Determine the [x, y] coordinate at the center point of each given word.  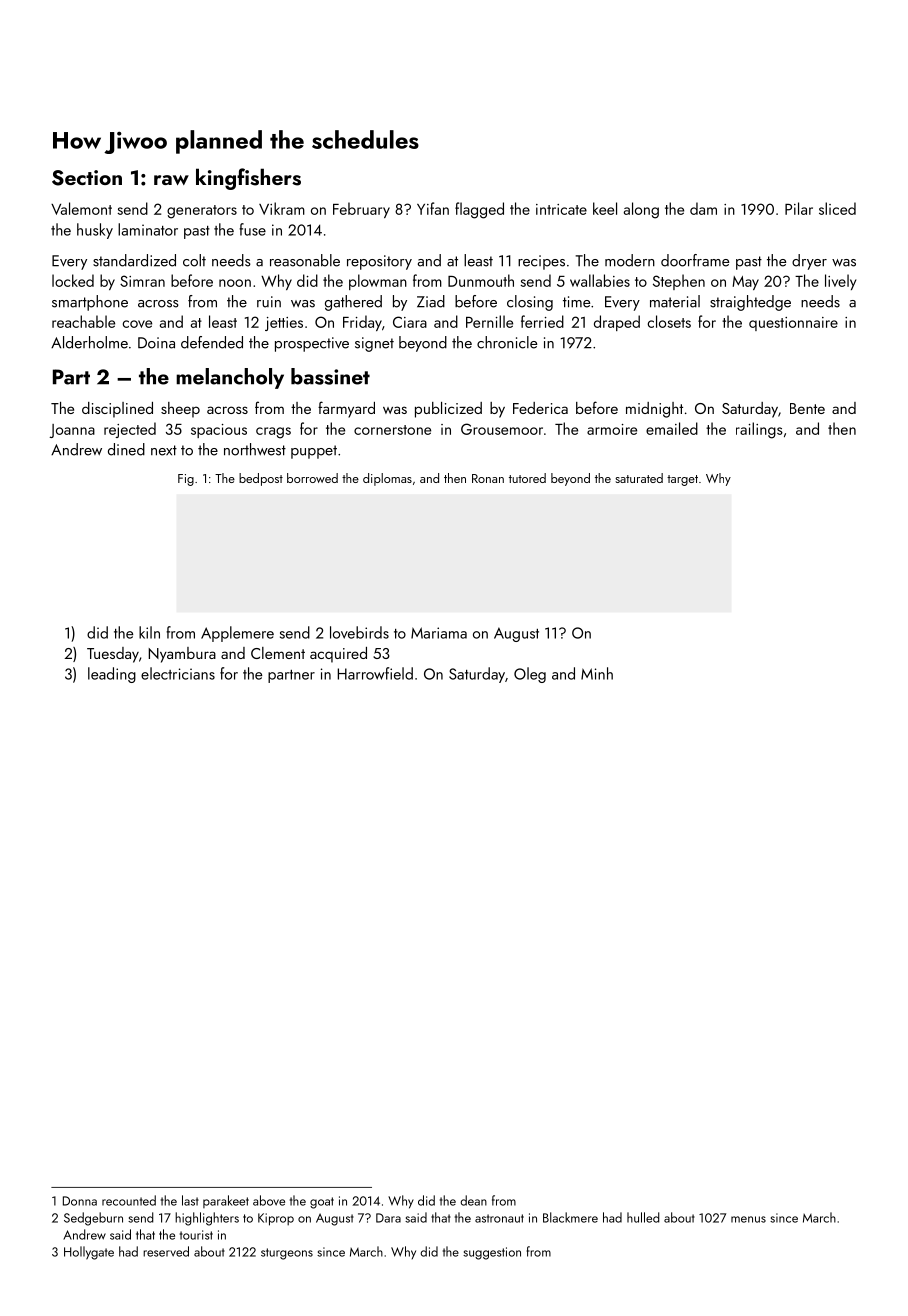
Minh [597, 673]
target [682, 480]
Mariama [439, 633]
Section [87, 178]
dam [703, 208]
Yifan [433, 208]
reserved [166, 1251]
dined [126, 449]
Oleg [530, 675]
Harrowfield [375, 673]
